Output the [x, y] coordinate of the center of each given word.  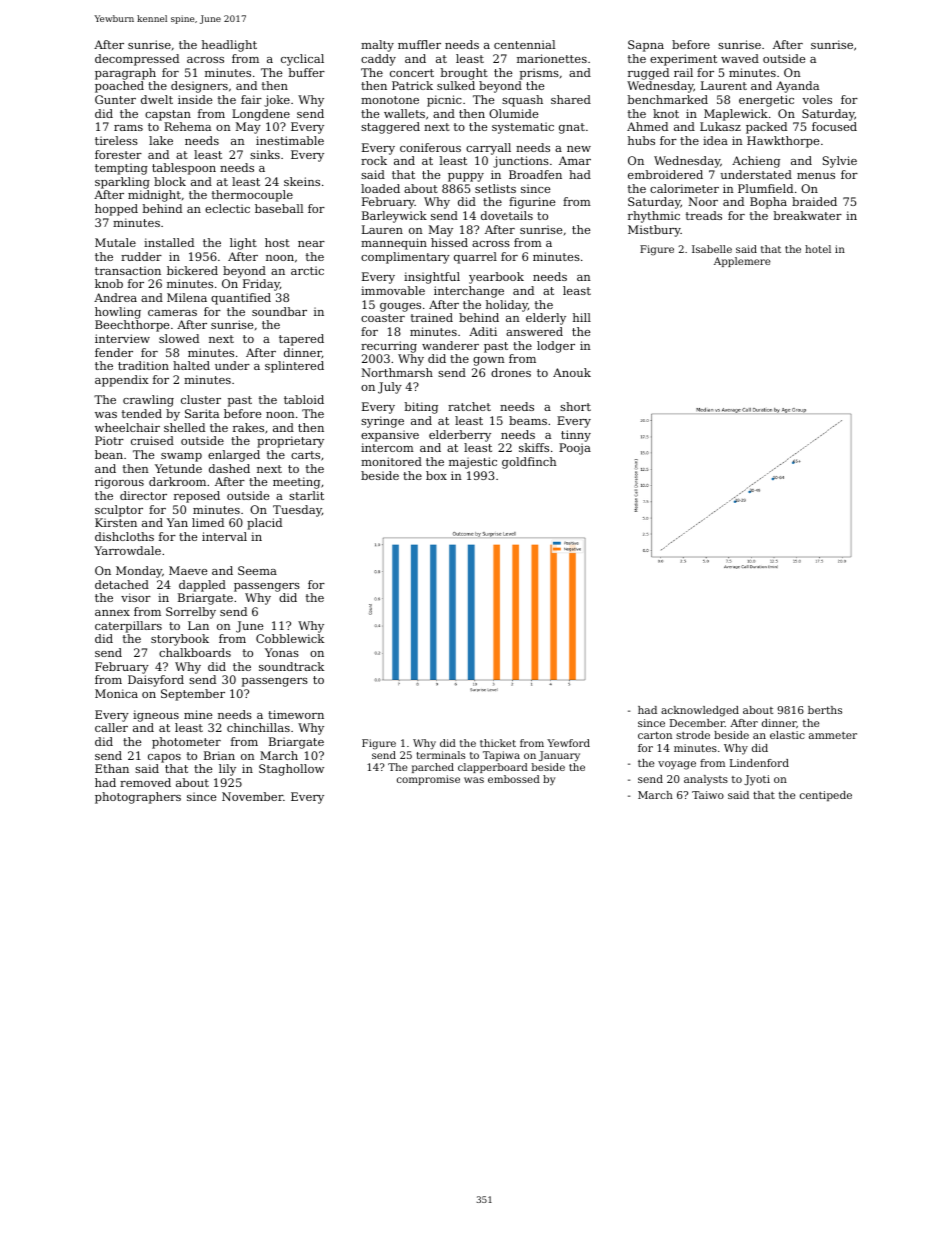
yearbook [496, 278]
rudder [141, 256]
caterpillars [128, 627]
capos [164, 758]
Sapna [646, 46]
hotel [818, 249]
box [436, 475]
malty [377, 46]
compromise [428, 780]
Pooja [575, 449]
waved [740, 58]
